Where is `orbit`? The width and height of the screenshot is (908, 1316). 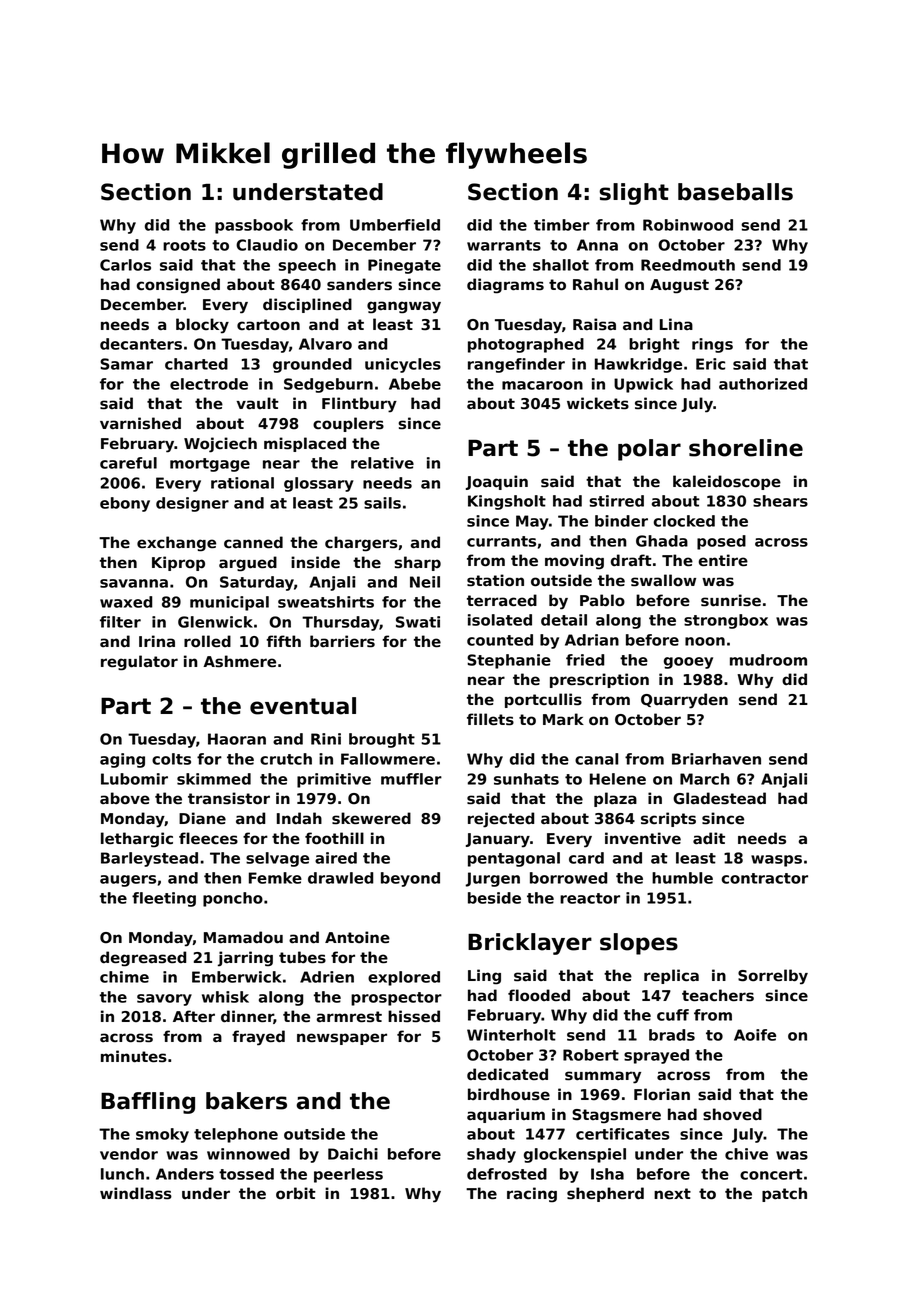 orbit is located at coordinates (296, 1193).
